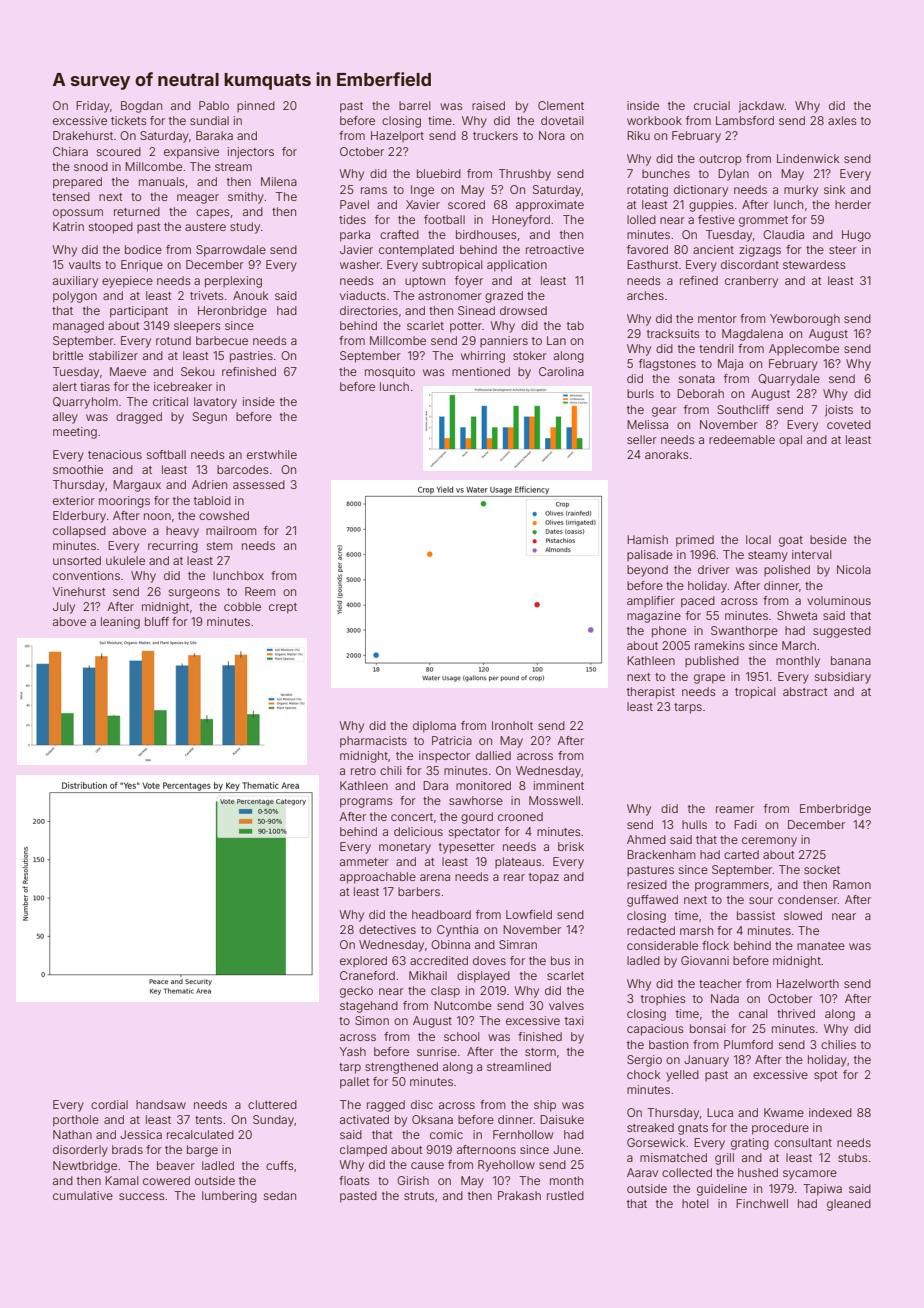 The width and height of the screenshot is (924, 1308). Describe the element at coordinates (414, 105) in the screenshot. I see `barrel` at that location.
